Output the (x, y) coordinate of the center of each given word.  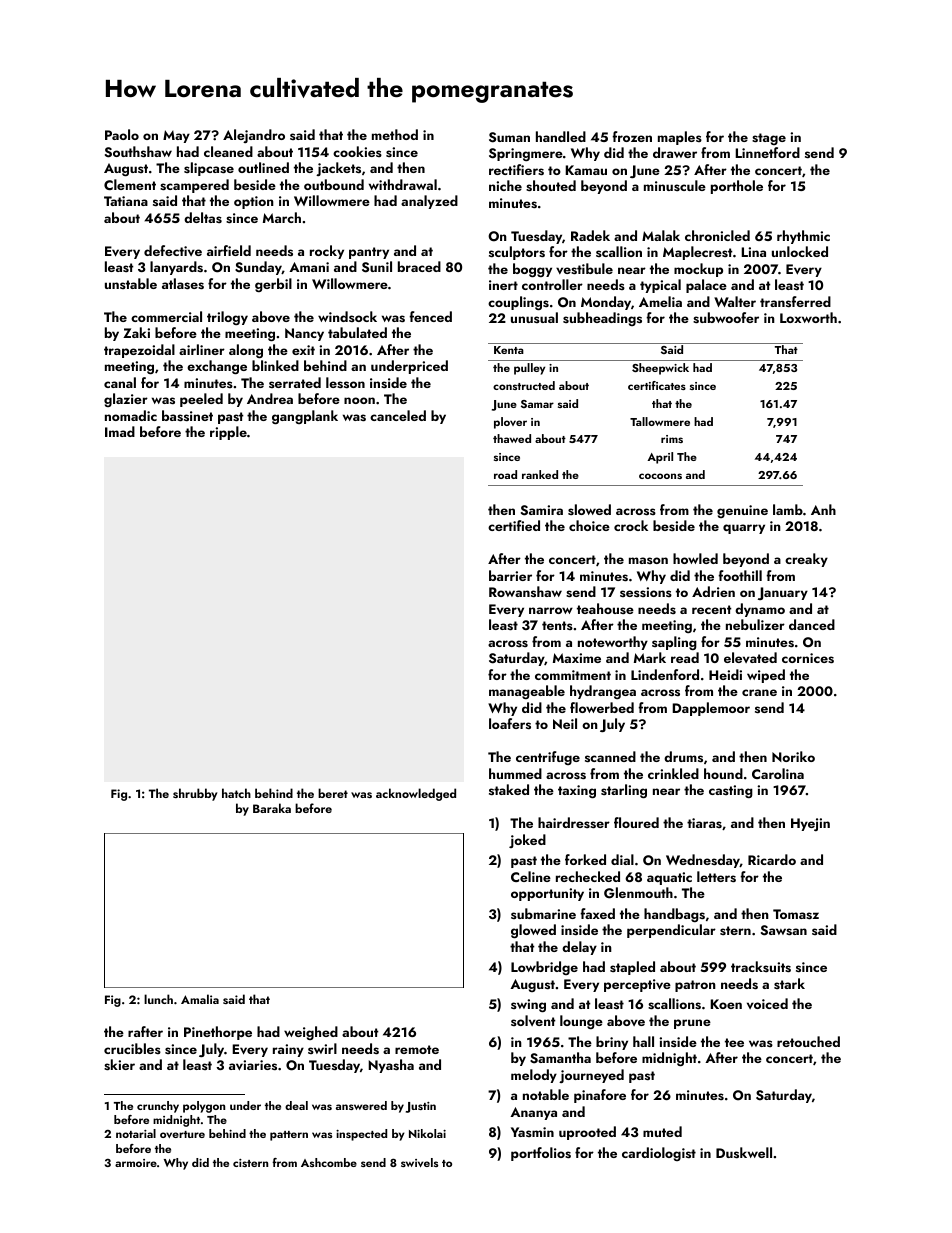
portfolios (541, 1154)
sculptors (517, 253)
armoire (136, 1163)
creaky (806, 560)
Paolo (122, 134)
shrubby (195, 794)
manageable (527, 692)
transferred (795, 301)
